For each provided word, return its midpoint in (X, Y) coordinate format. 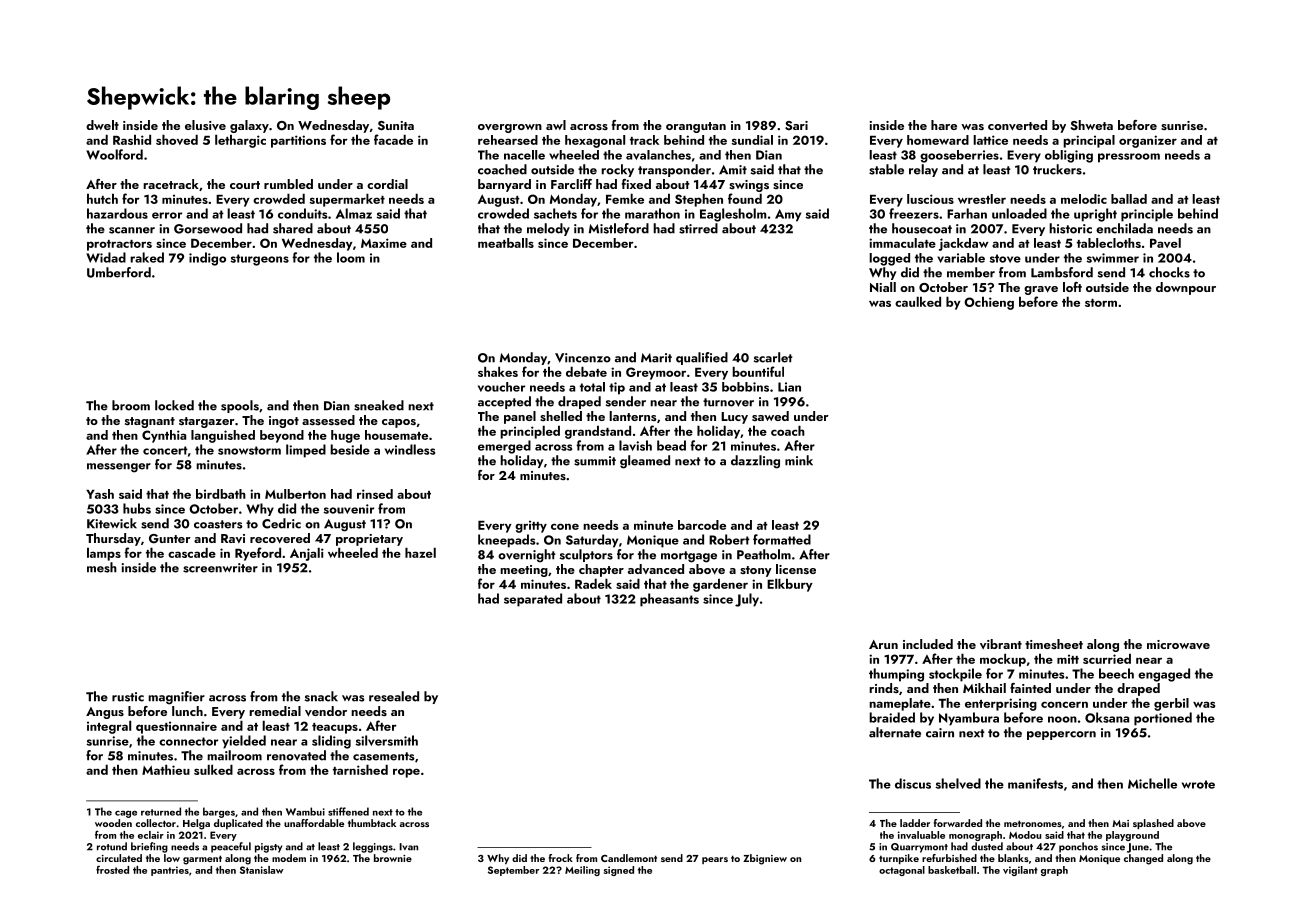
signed (619, 871)
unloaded (1019, 213)
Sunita (396, 126)
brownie (393, 858)
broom (131, 405)
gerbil (1171, 704)
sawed (770, 416)
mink (799, 460)
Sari (796, 125)
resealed (394, 696)
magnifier (176, 698)
